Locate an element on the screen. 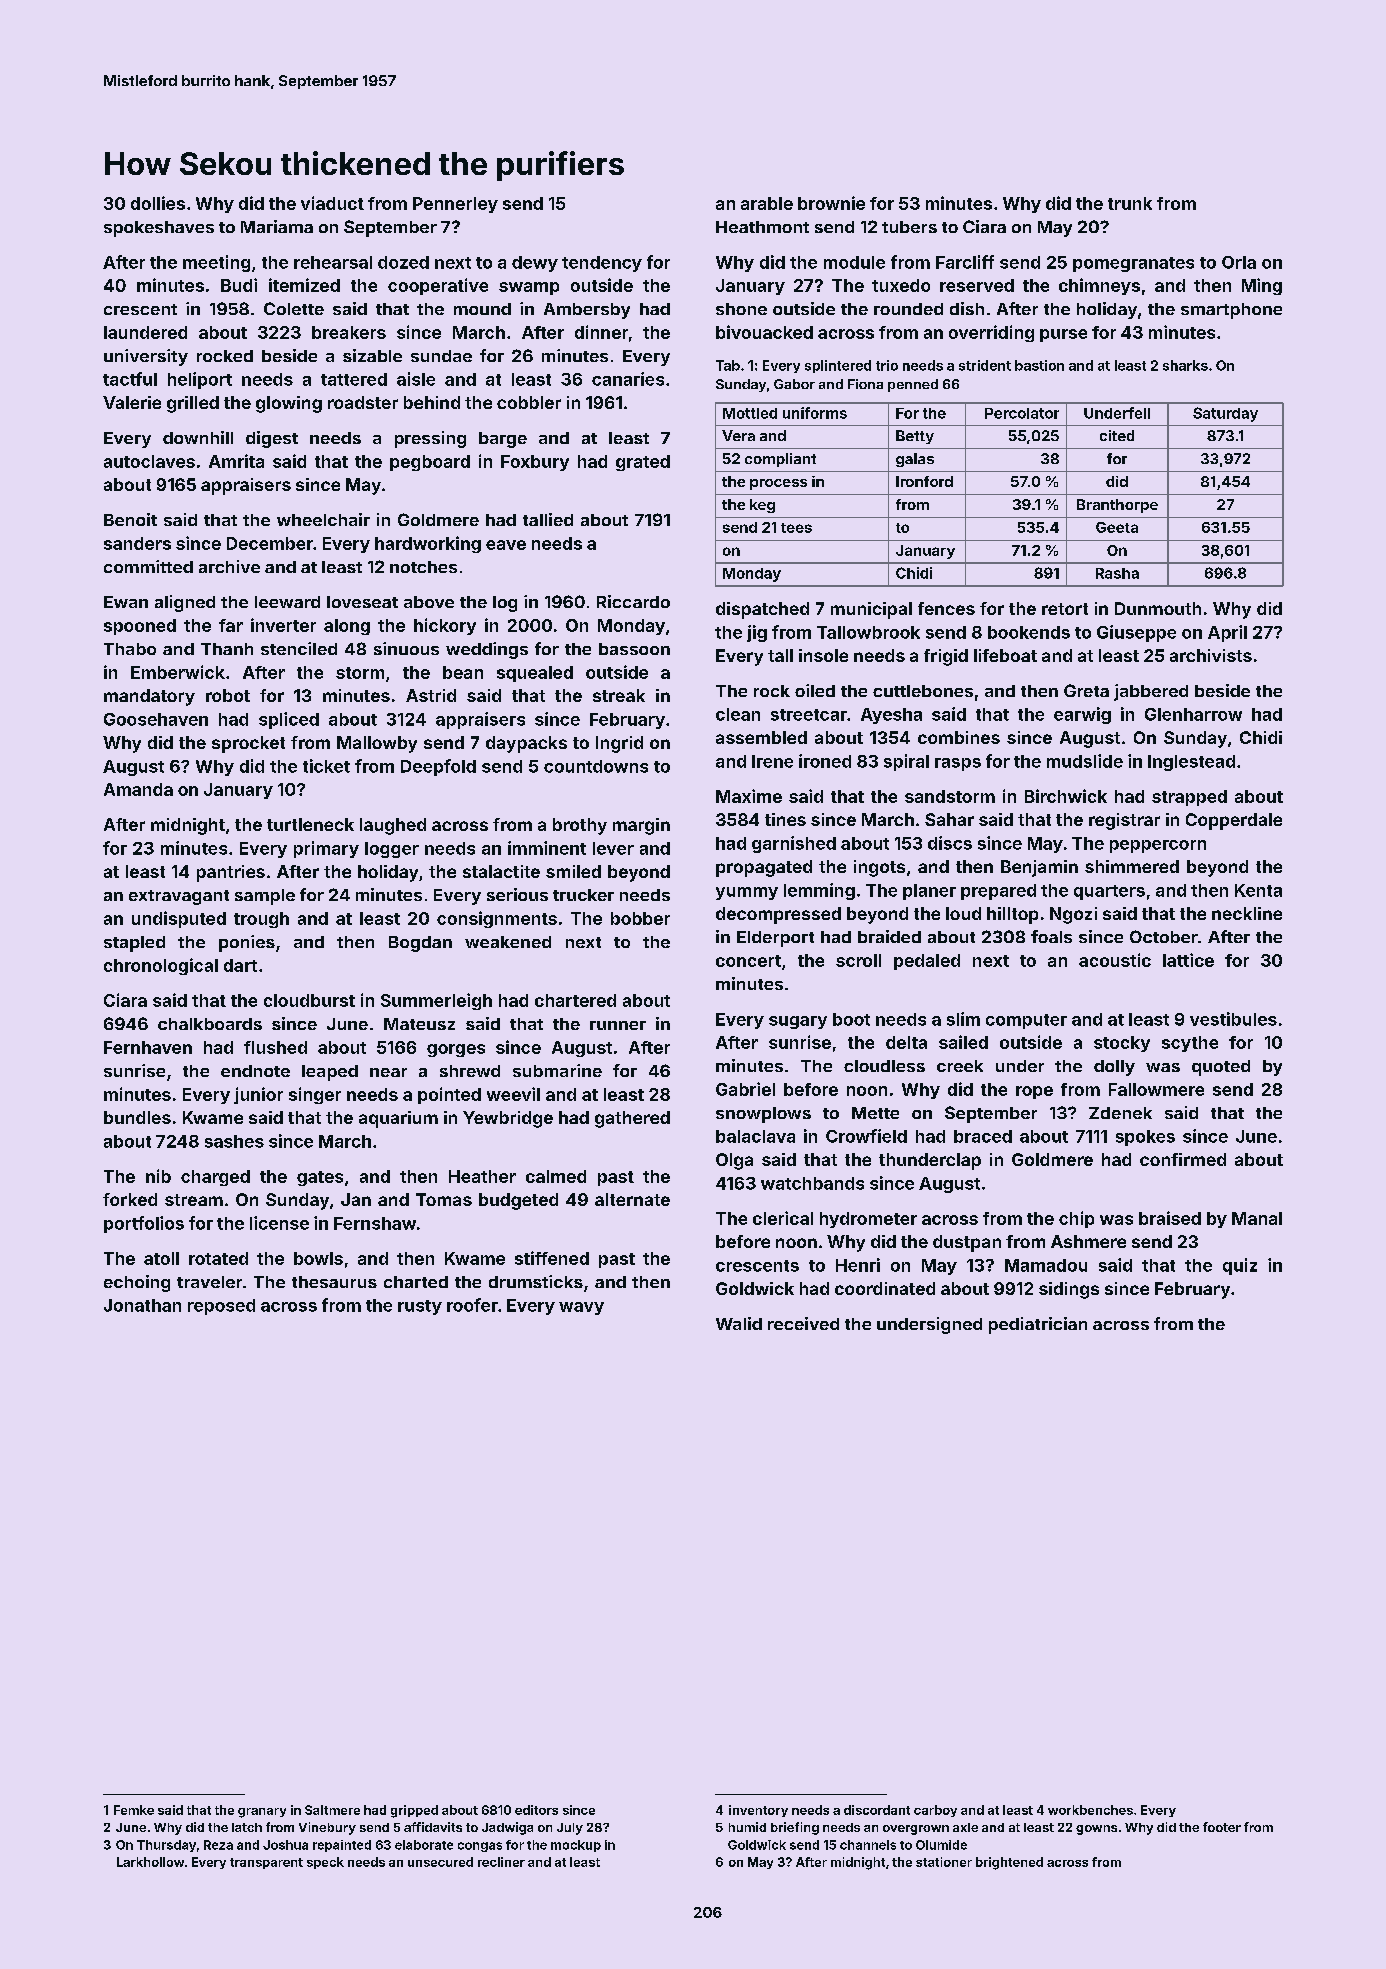 This screenshot has height=1969, width=1386. quiz is located at coordinates (1240, 1266).
